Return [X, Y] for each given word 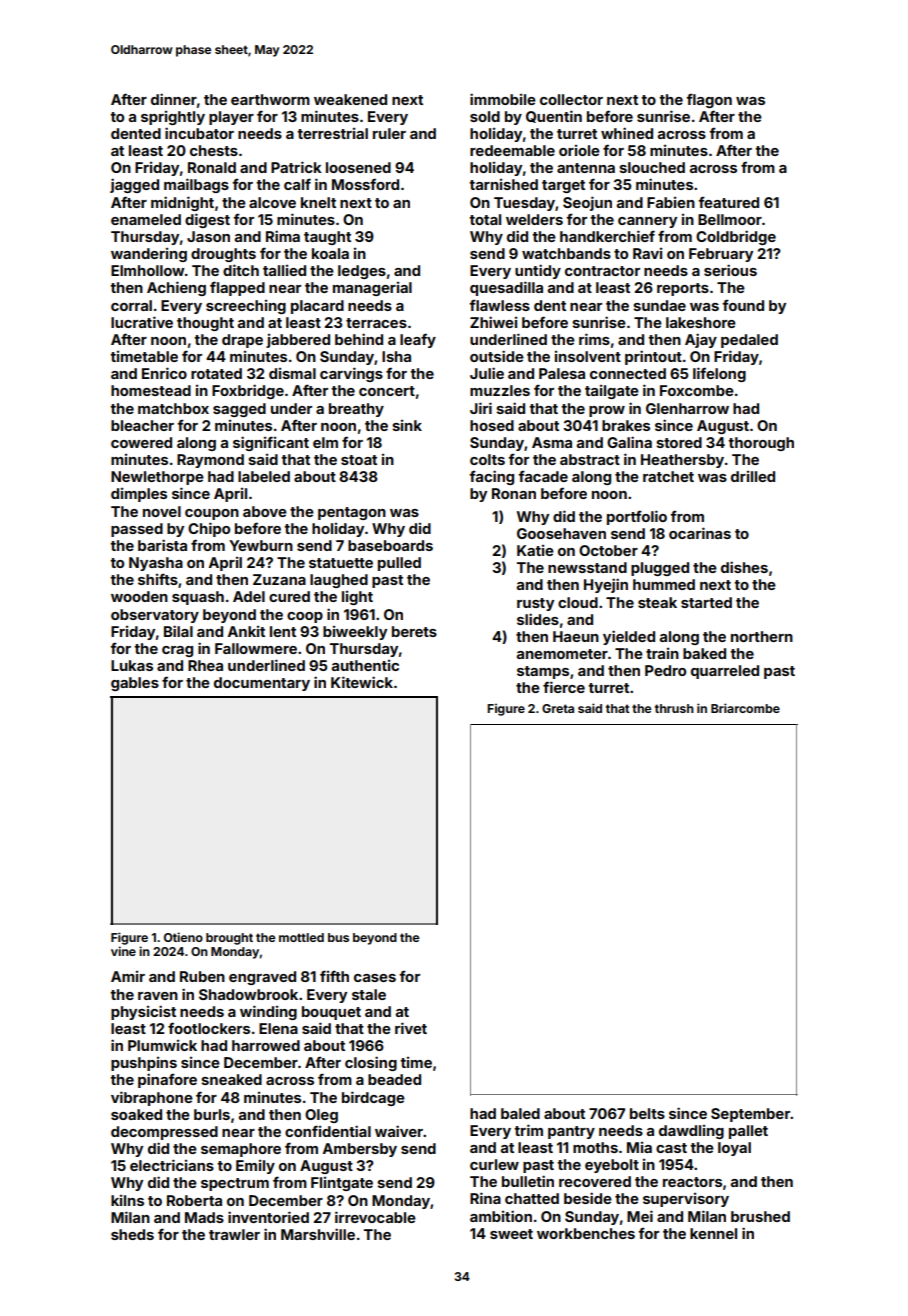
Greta [558, 708]
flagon [709, 101]
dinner [174, 99]
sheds [132, 1234]
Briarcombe [745, 708]
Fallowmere [256, 648]
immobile [503, 99]
